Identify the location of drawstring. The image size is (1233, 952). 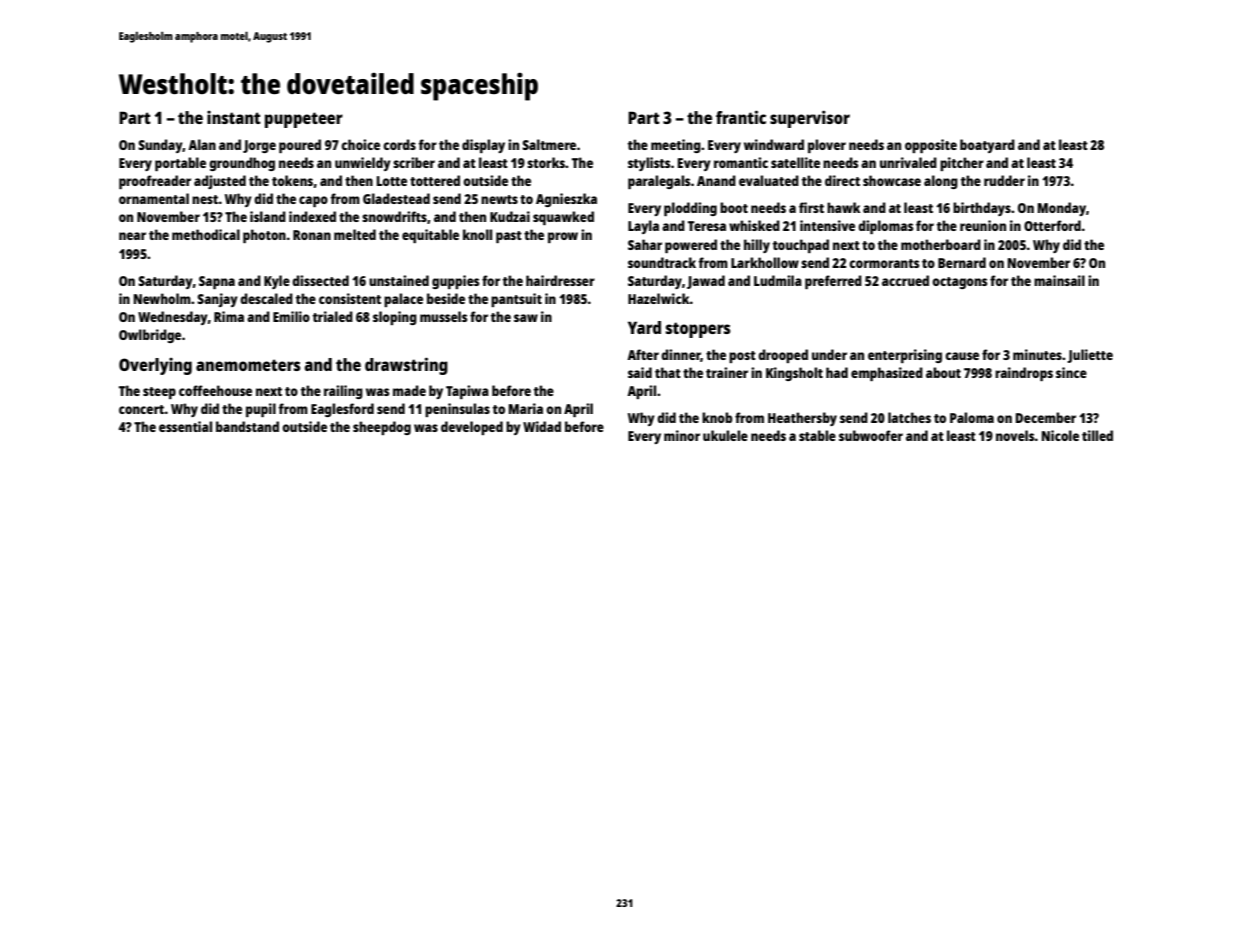
(406, 366).
